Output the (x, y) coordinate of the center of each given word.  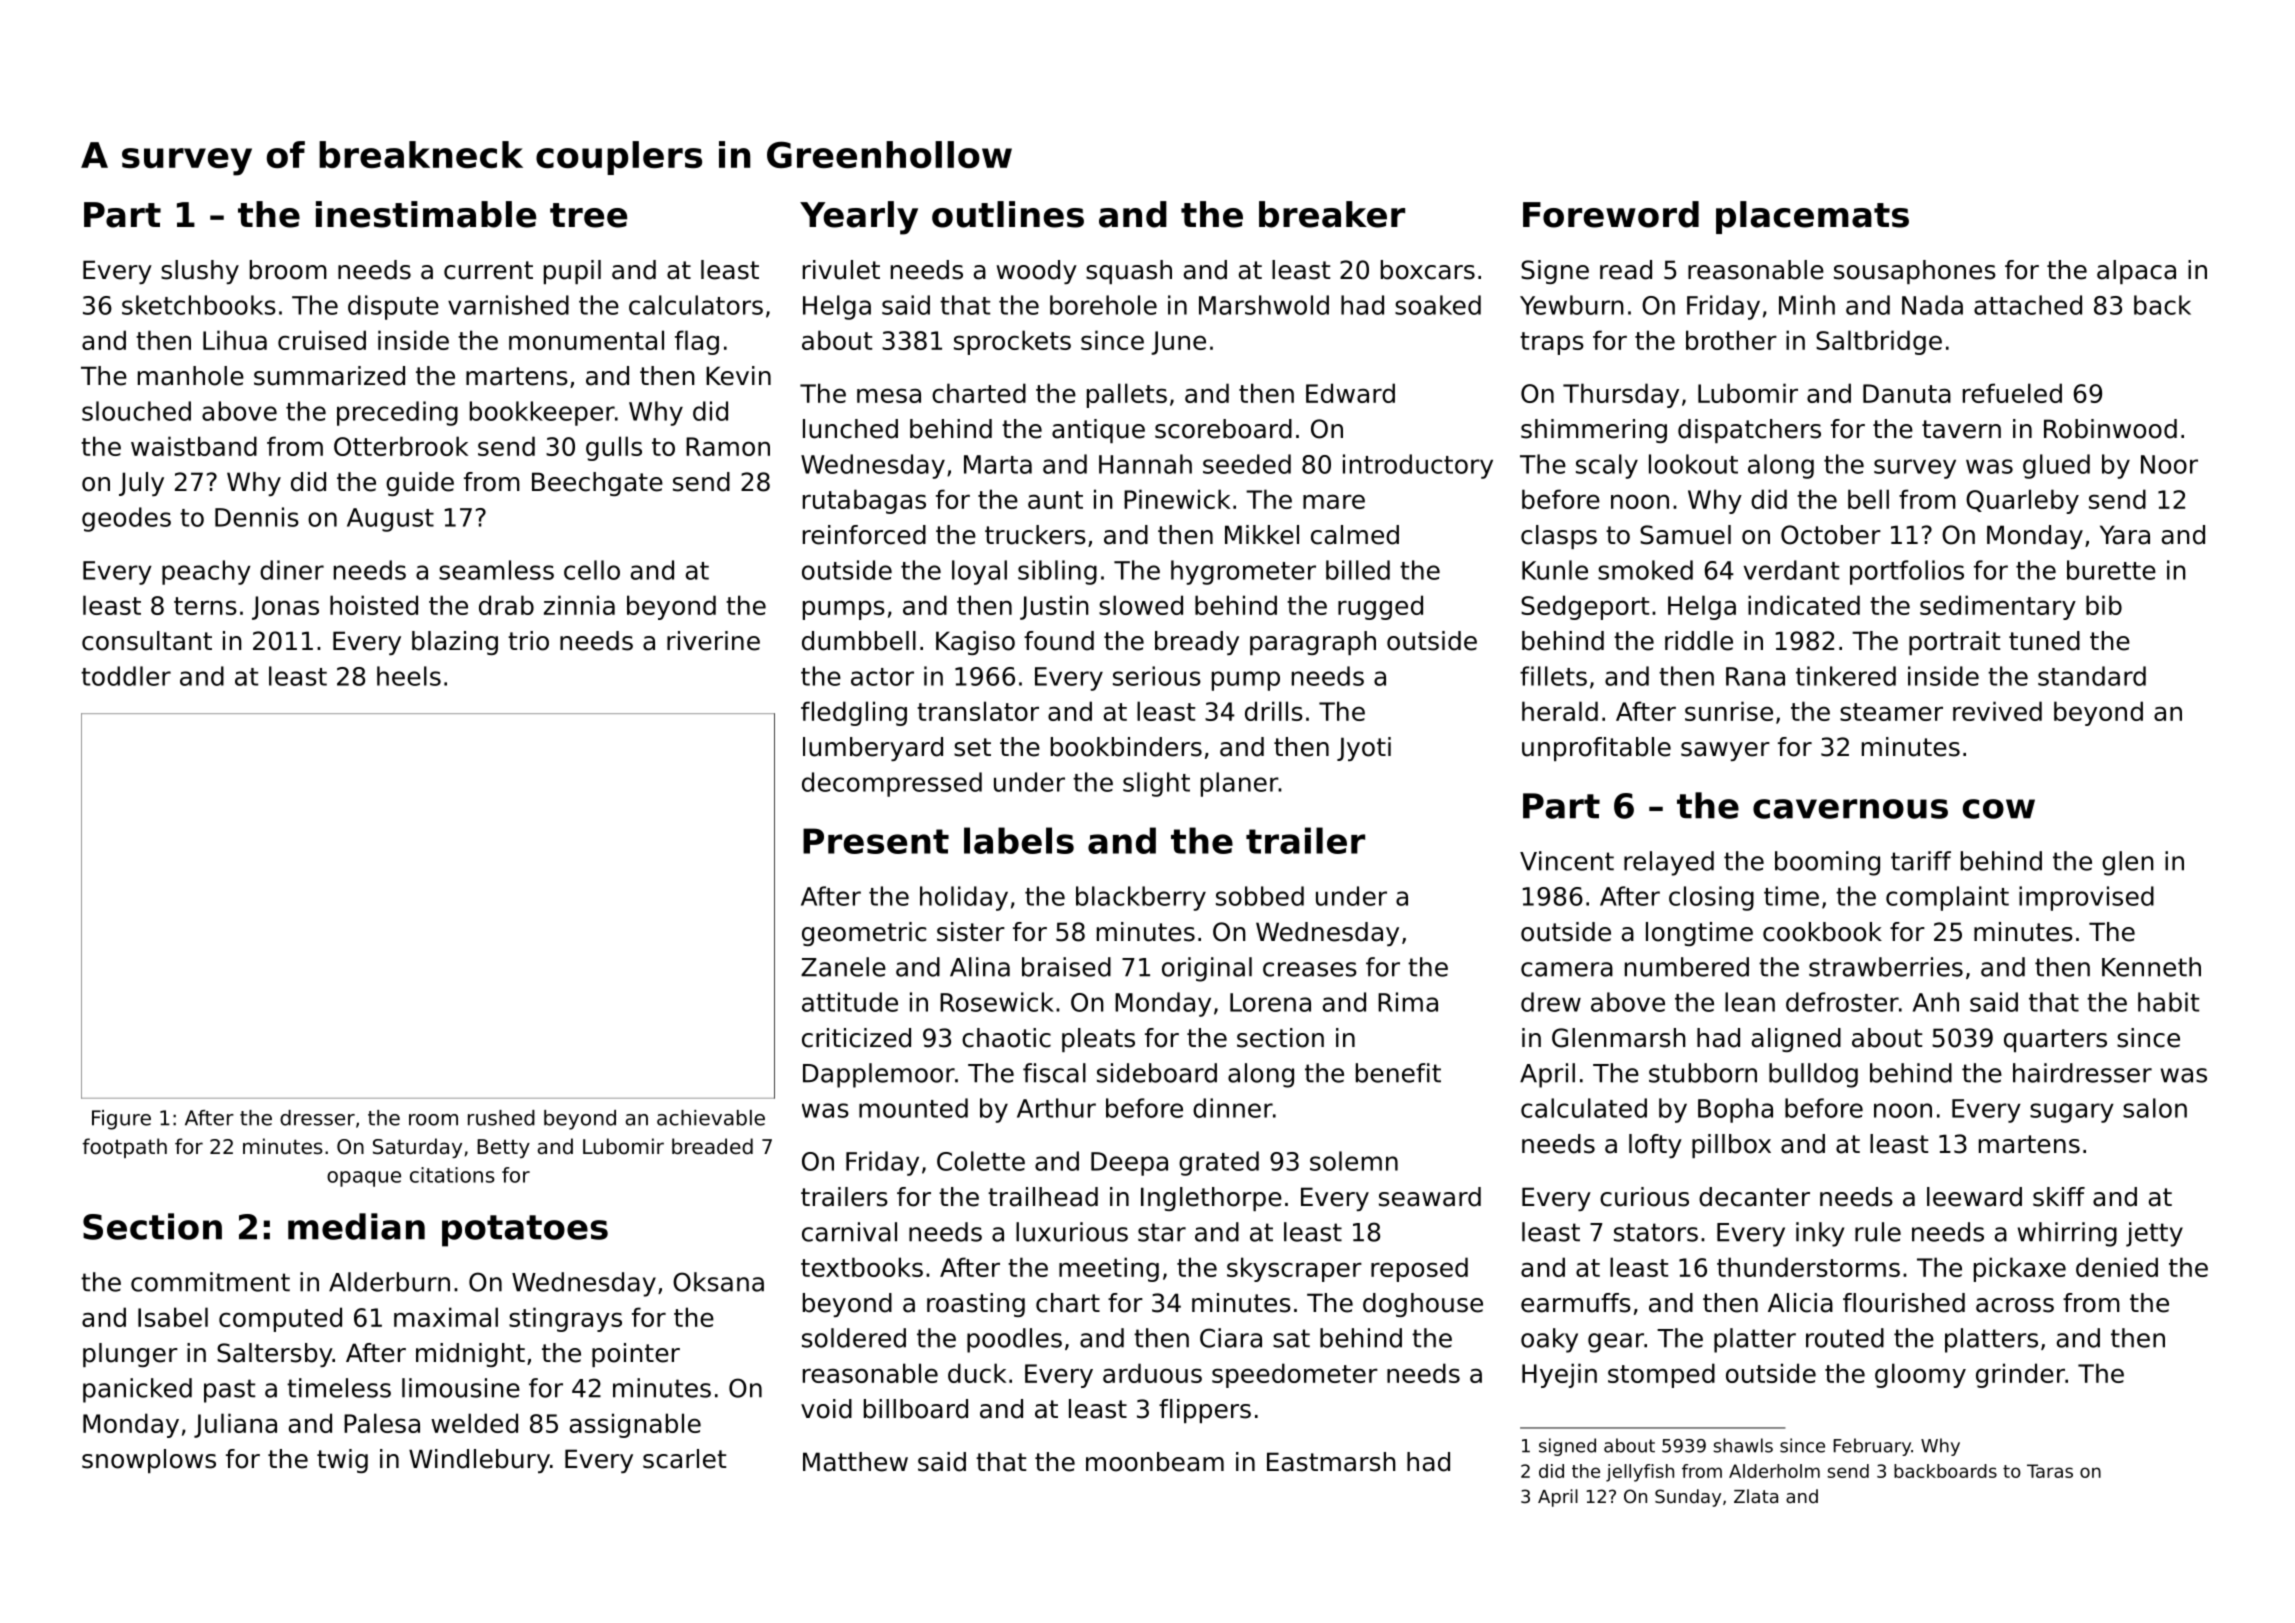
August (390, 520)
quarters (2055, 1040)
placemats (1812, 217)
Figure (121, 1120)
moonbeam (1155, 1462)
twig (342, 1461)
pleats (1098, 1040)
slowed (1141, 605)
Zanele (843, 967)
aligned (1796, 1040)
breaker (1332, 214)
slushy (200, 272)
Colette (981, 1161)
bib (2104, 605)
